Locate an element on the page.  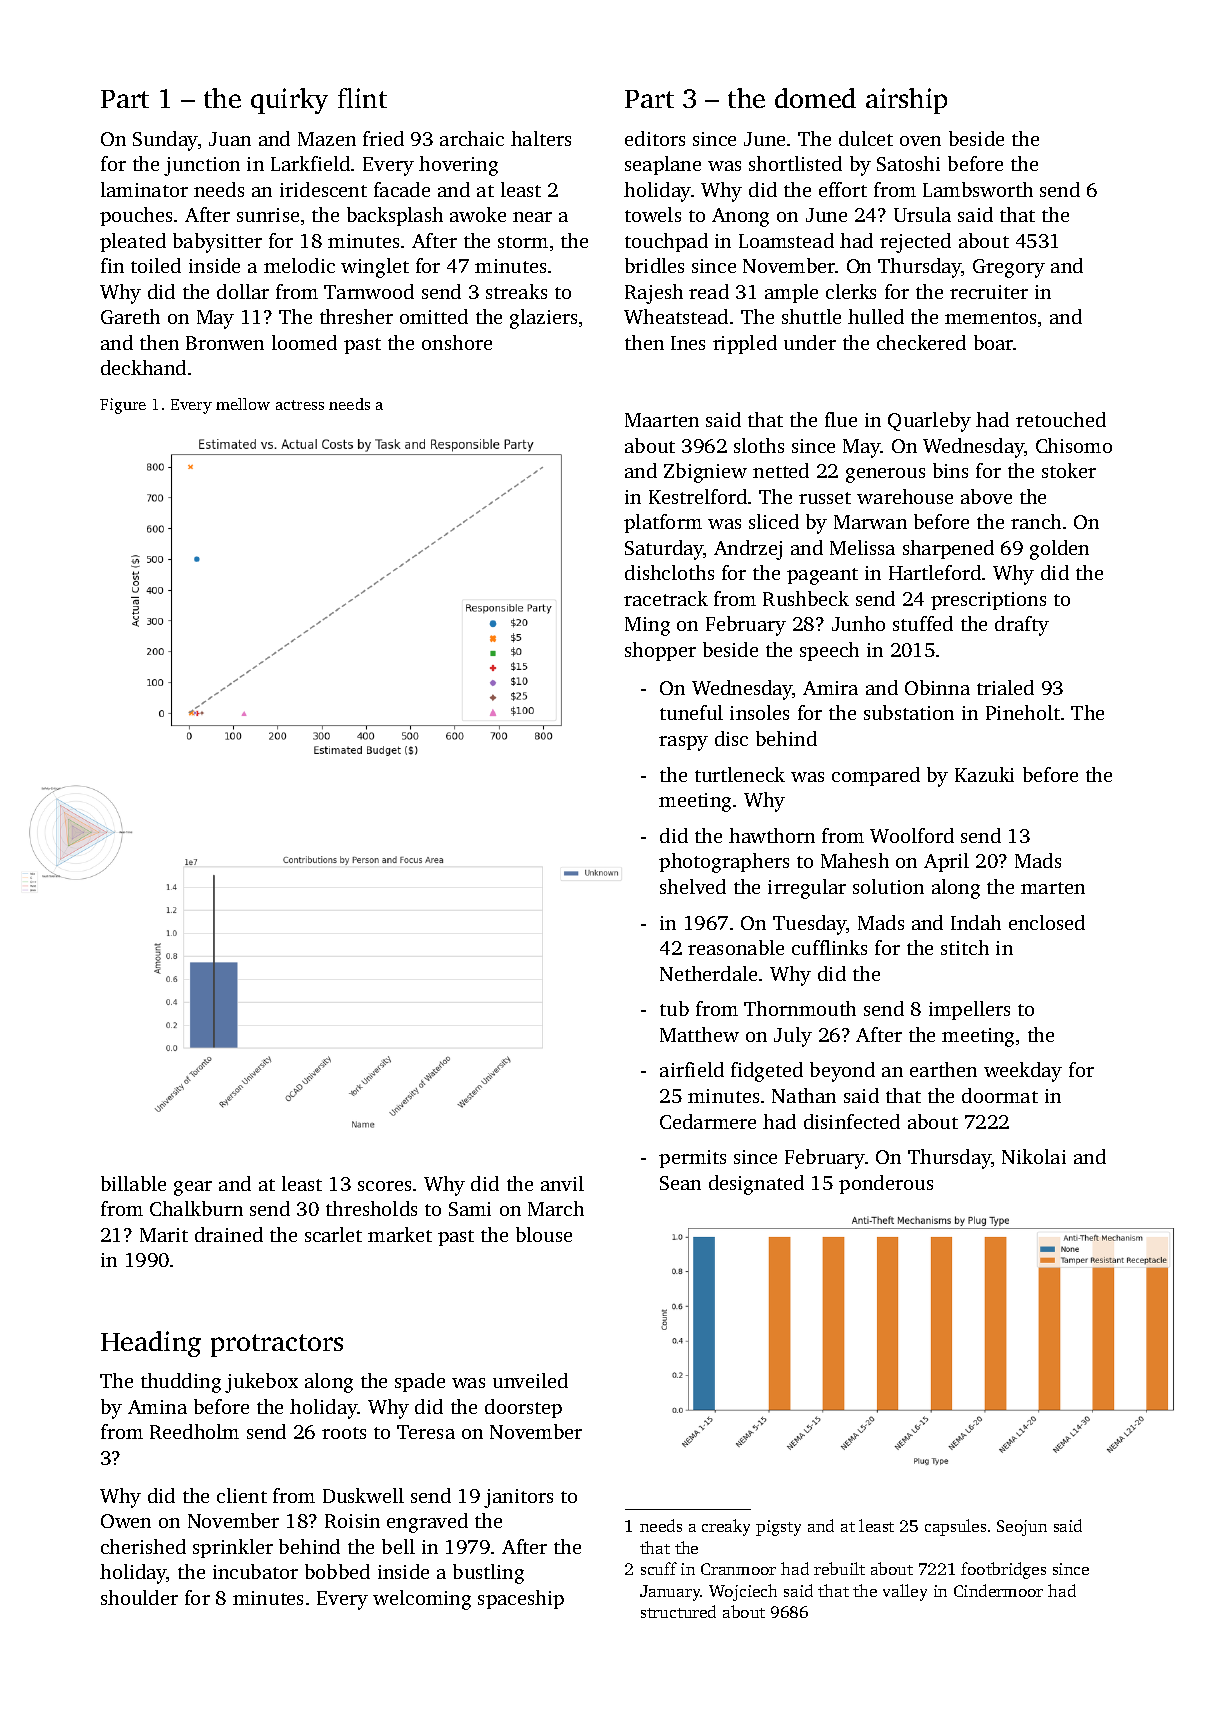
flint is located at coordinates (362, 98).
